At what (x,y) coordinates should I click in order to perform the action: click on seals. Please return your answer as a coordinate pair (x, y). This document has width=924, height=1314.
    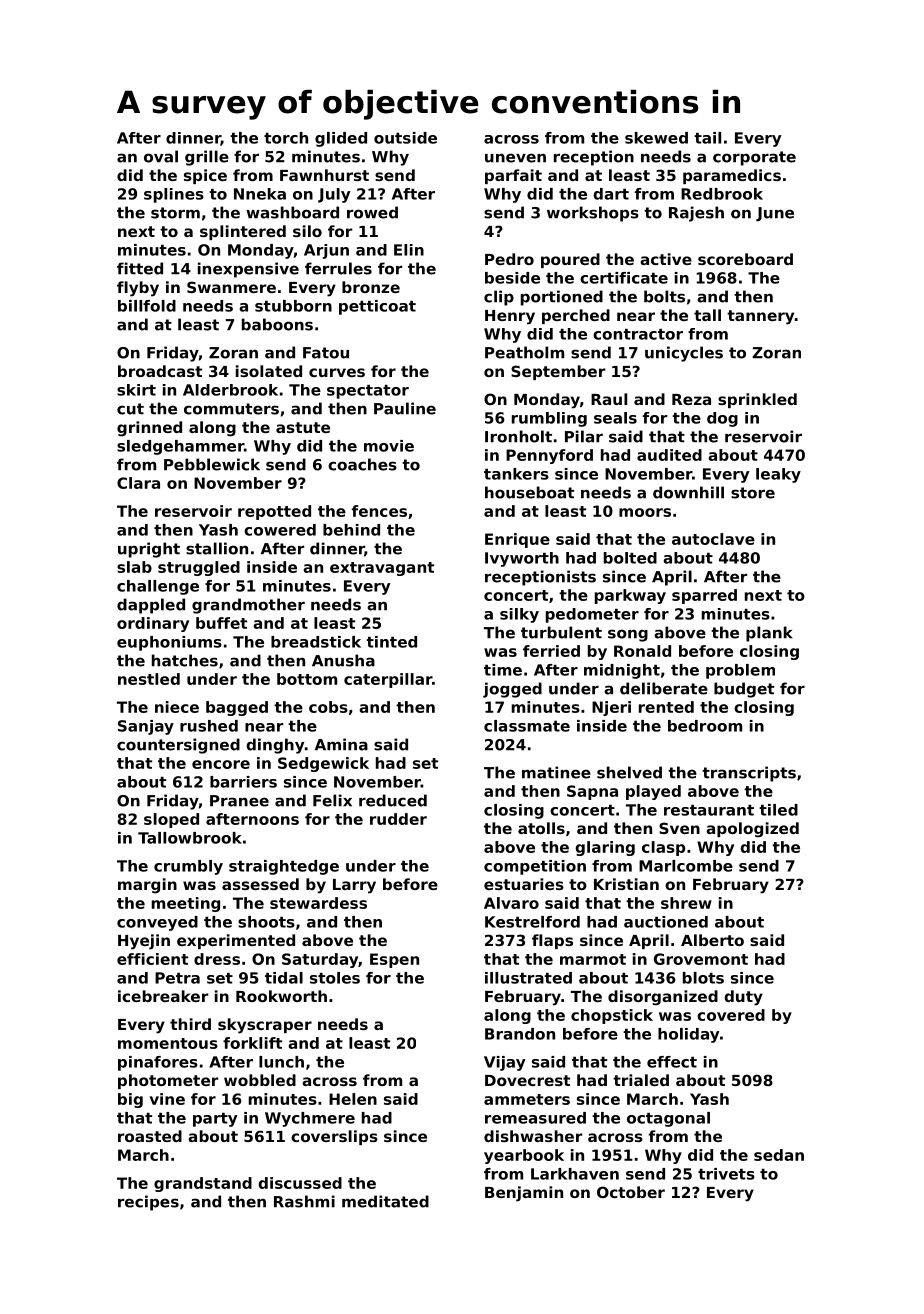
    Looking at the image, I should click on (615, 418).
